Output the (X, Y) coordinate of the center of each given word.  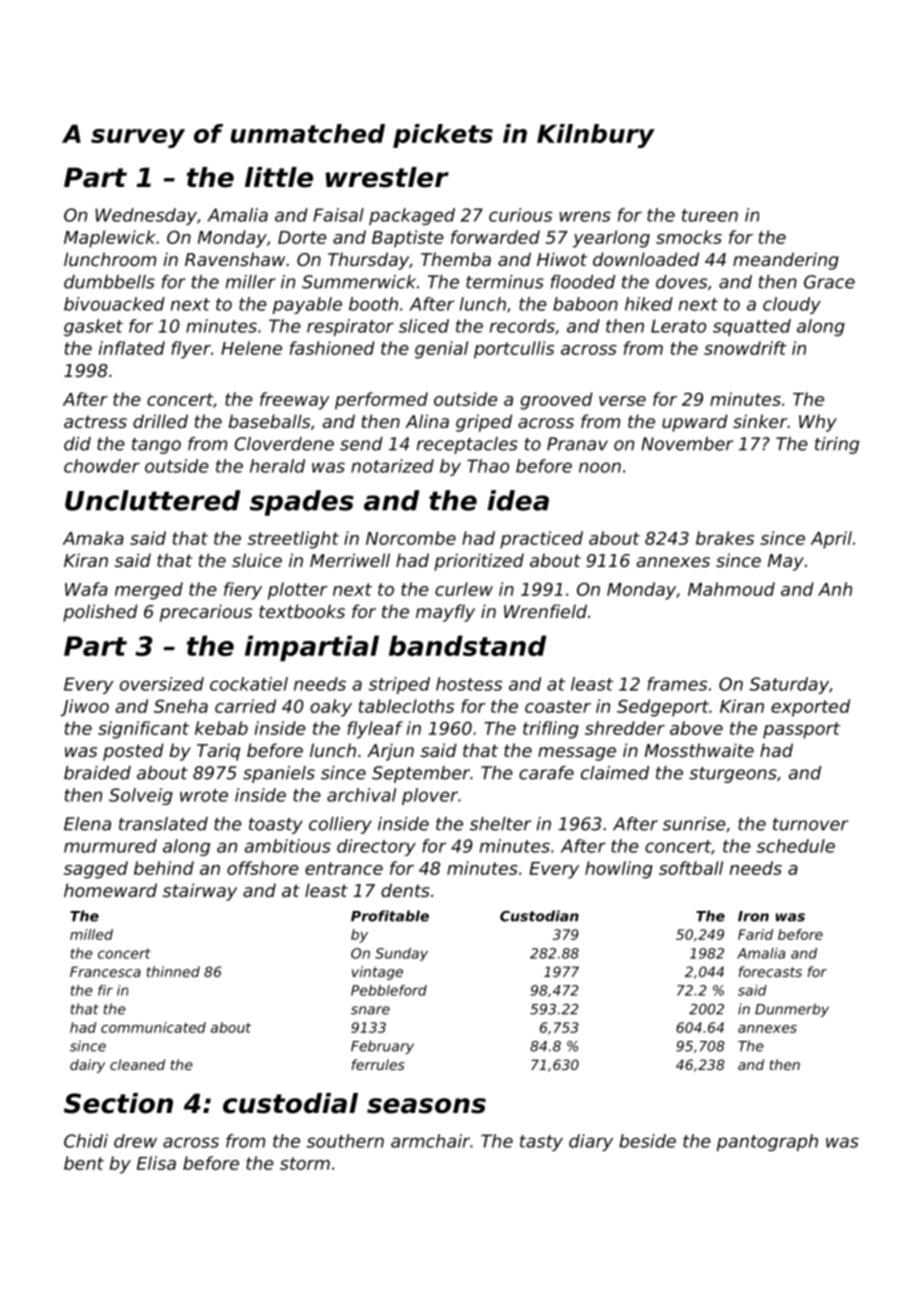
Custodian (539, 916)
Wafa (86, 589)
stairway (200, 892)
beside (647, 1141)
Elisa (156, 1163)
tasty (541, 1143)
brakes (725, 538)
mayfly (445, 613)
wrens (585, 216)
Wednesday (146, 216)
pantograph (767, 1142)
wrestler (387, 177)
